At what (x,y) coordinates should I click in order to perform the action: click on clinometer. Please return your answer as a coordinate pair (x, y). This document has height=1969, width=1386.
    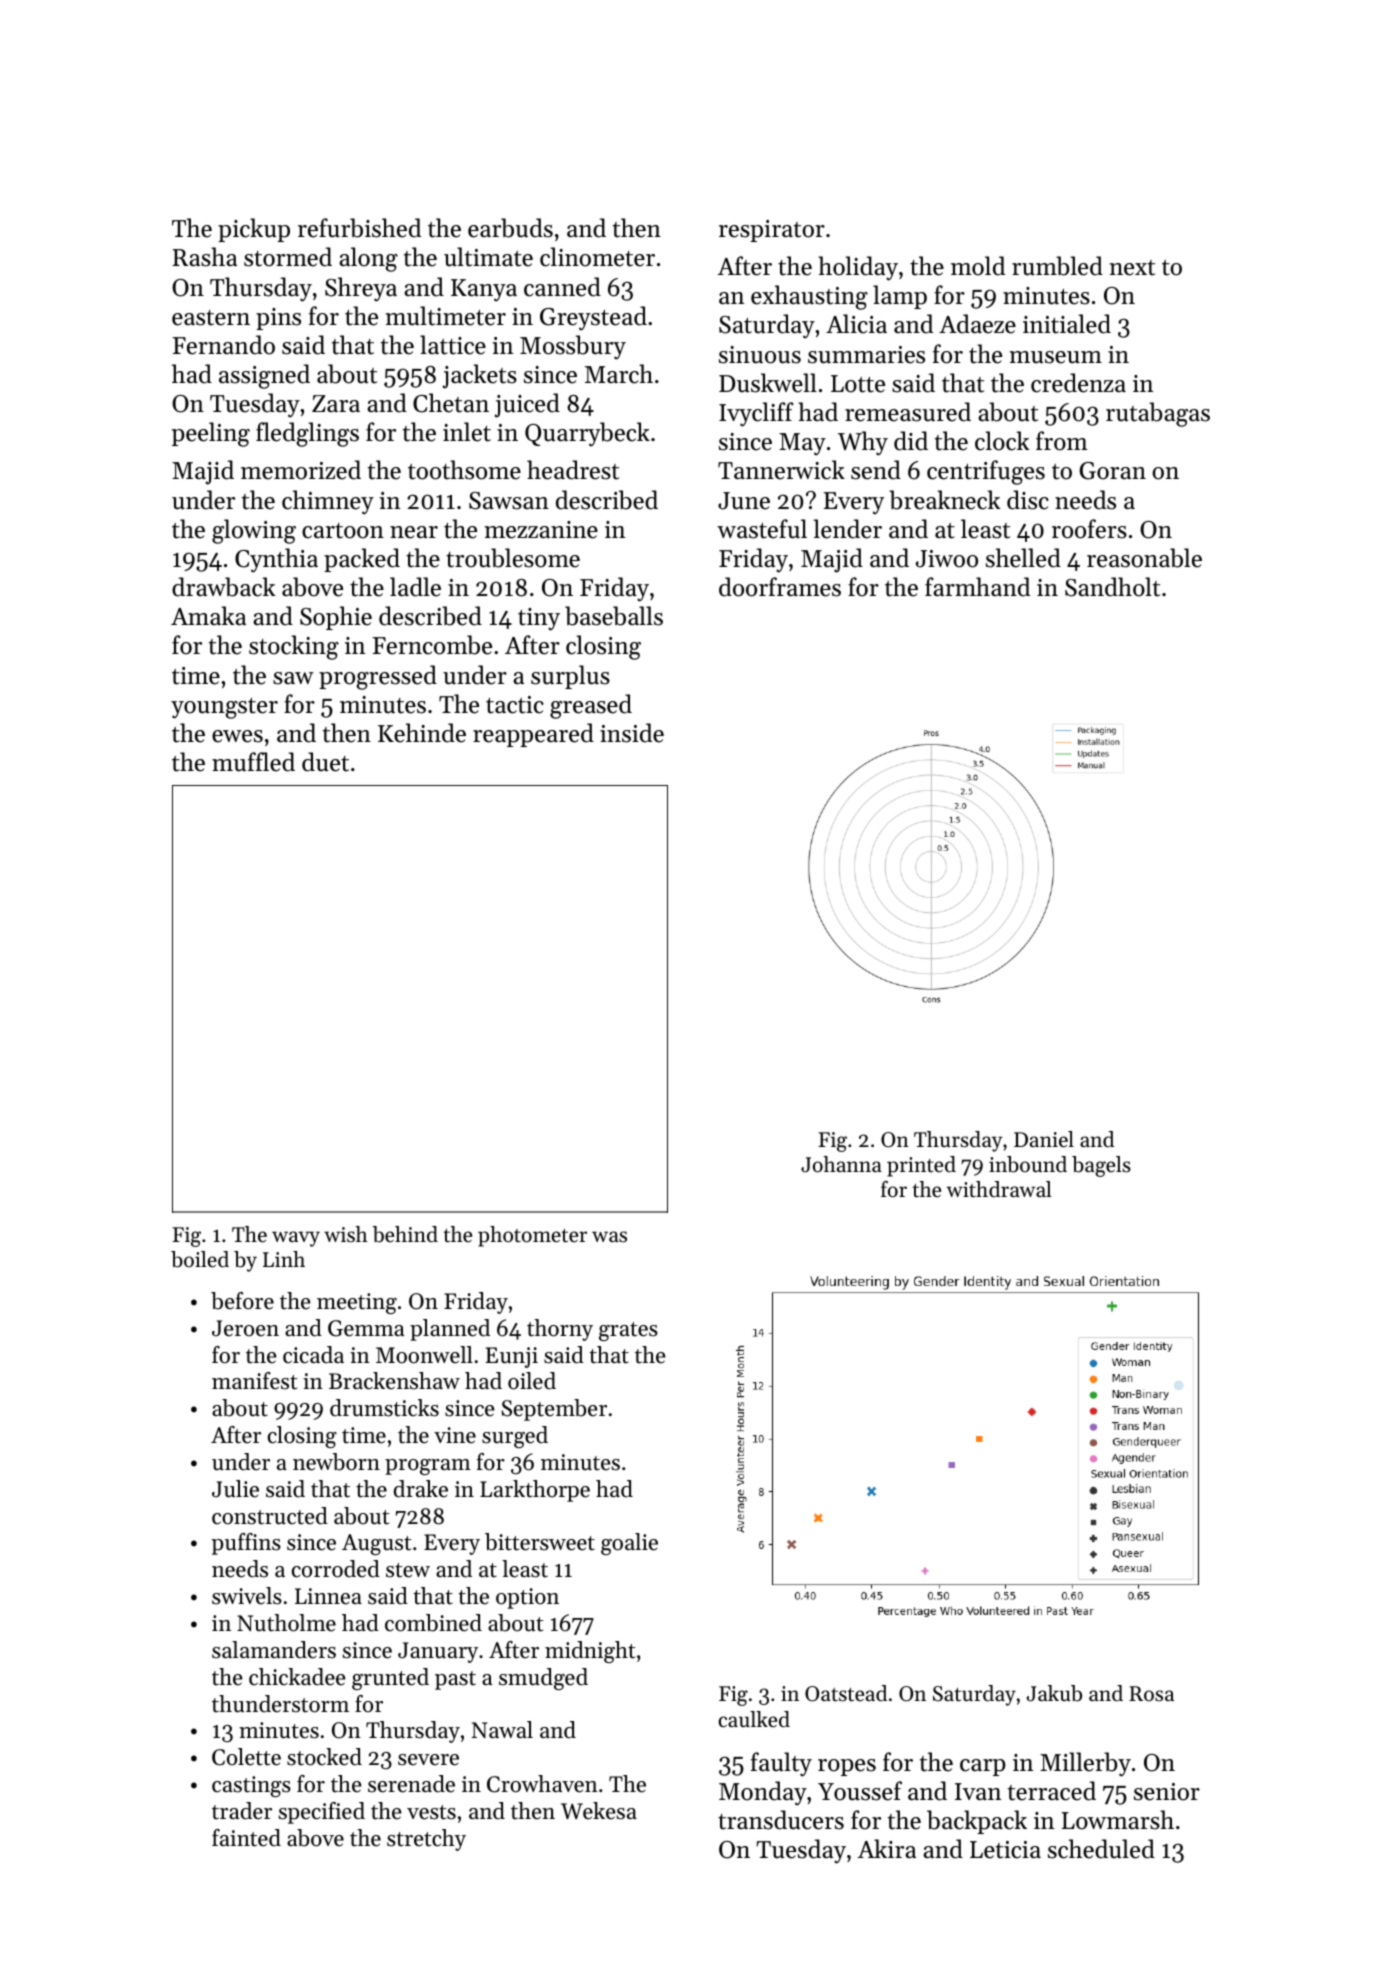
    Looking at the image, I should click on (597, 257).
